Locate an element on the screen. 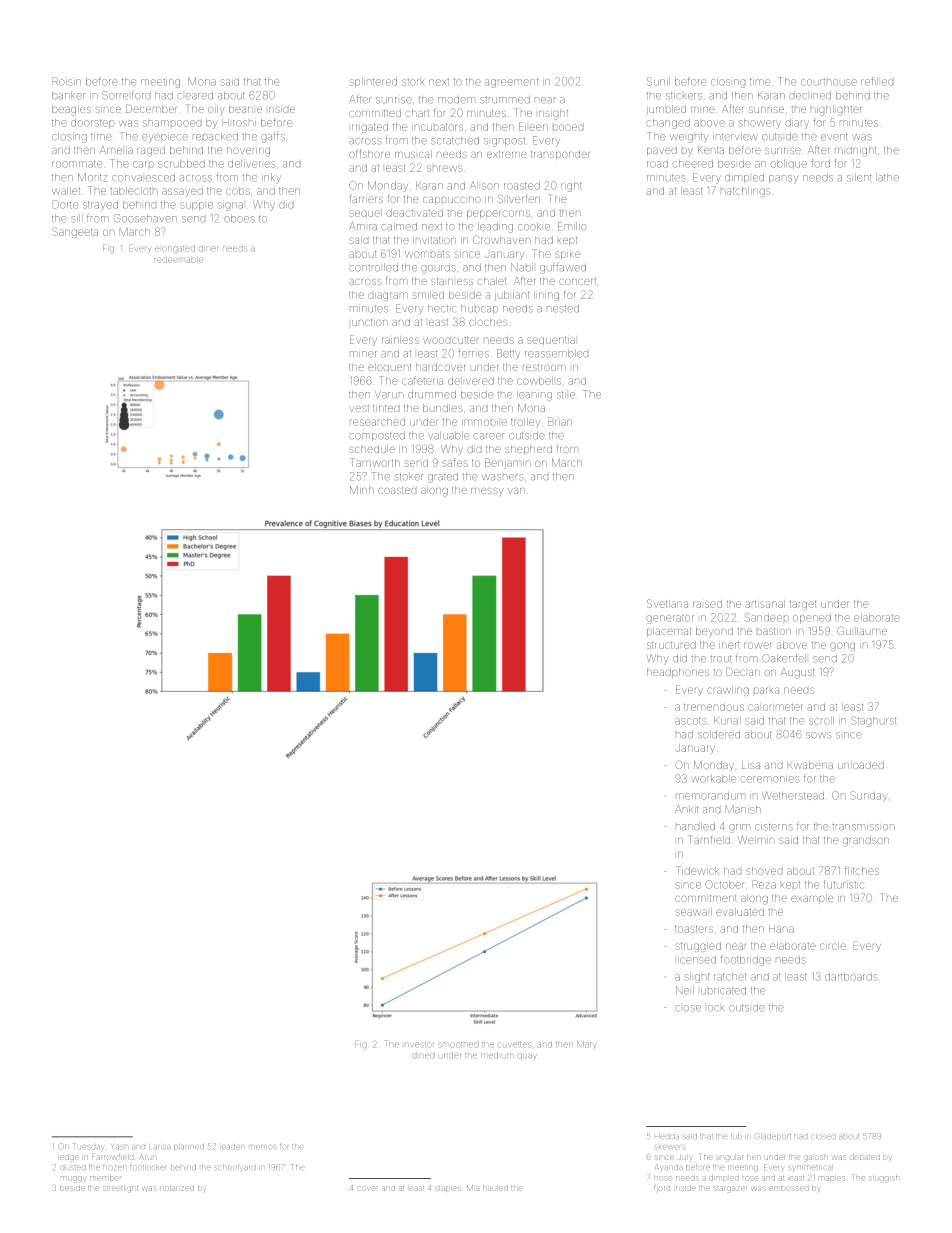 The width and height of the screenshot is (952, 1233). messy is located at coordinates (487, 492).
